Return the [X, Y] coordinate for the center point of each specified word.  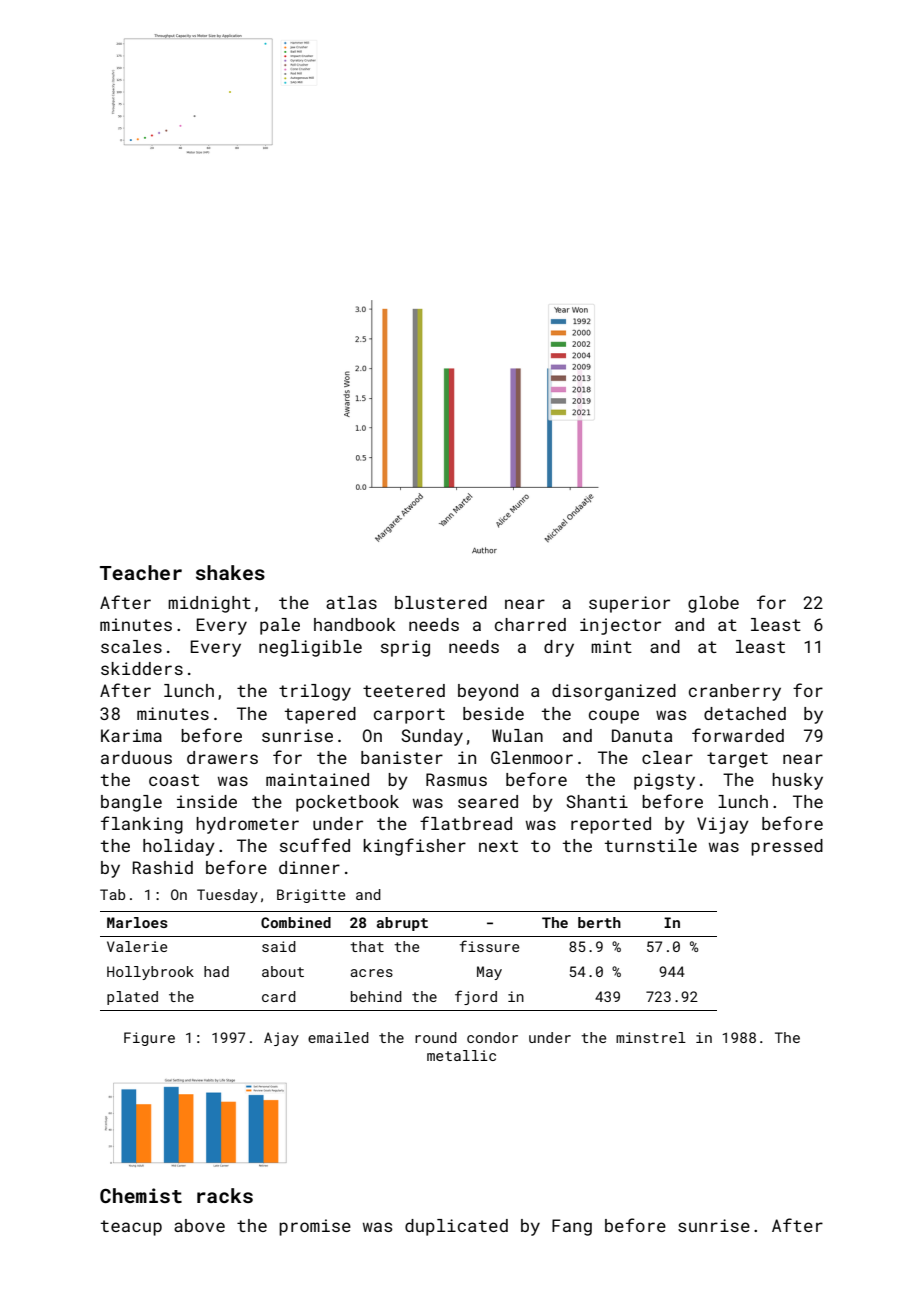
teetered [404, 690]
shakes [230, 572]
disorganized [614, 692]
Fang [572, 1227]
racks [225, 1195]
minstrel [651, 1037]
